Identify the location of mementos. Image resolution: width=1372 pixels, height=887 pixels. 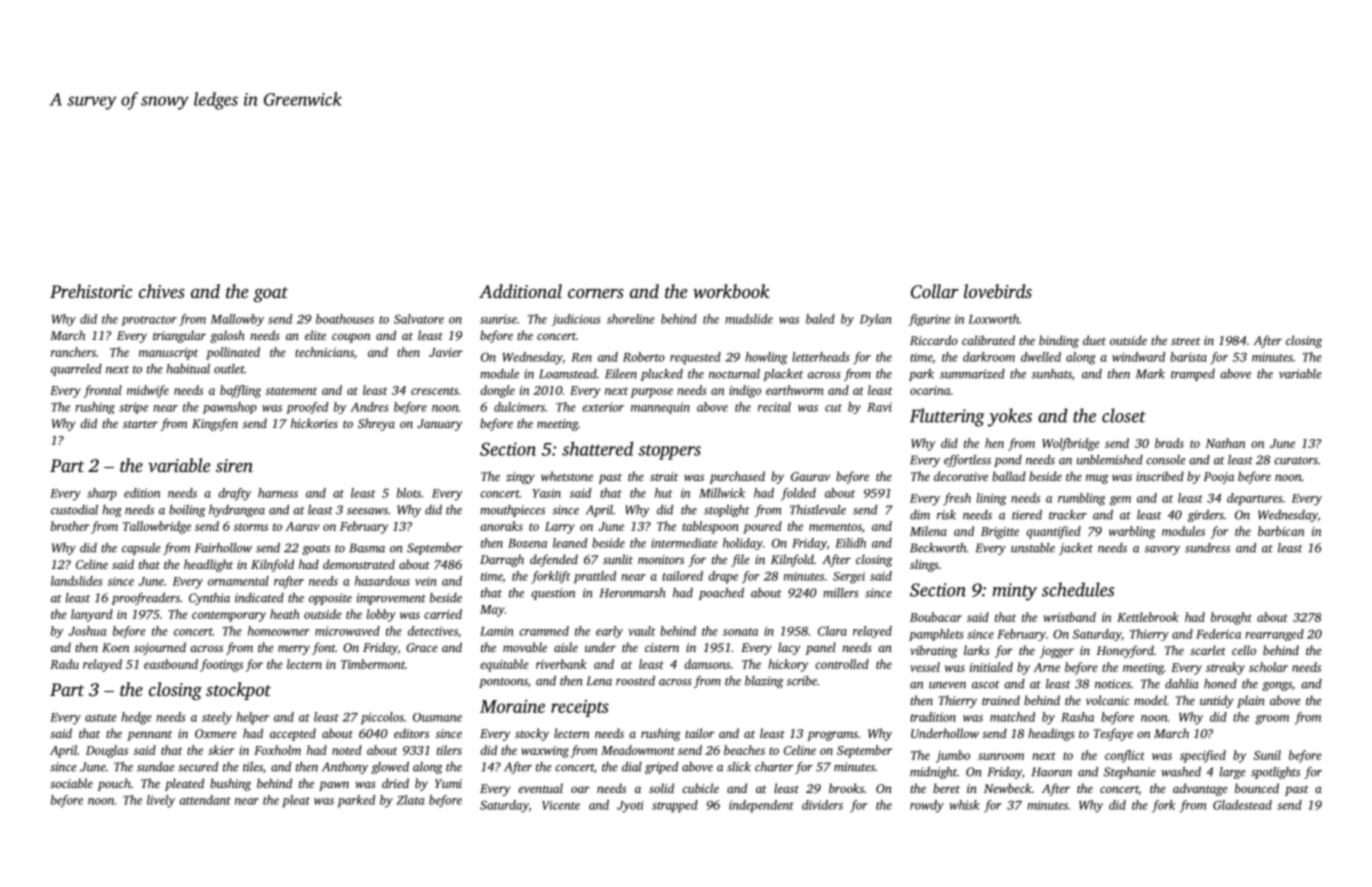
(835, 527).
